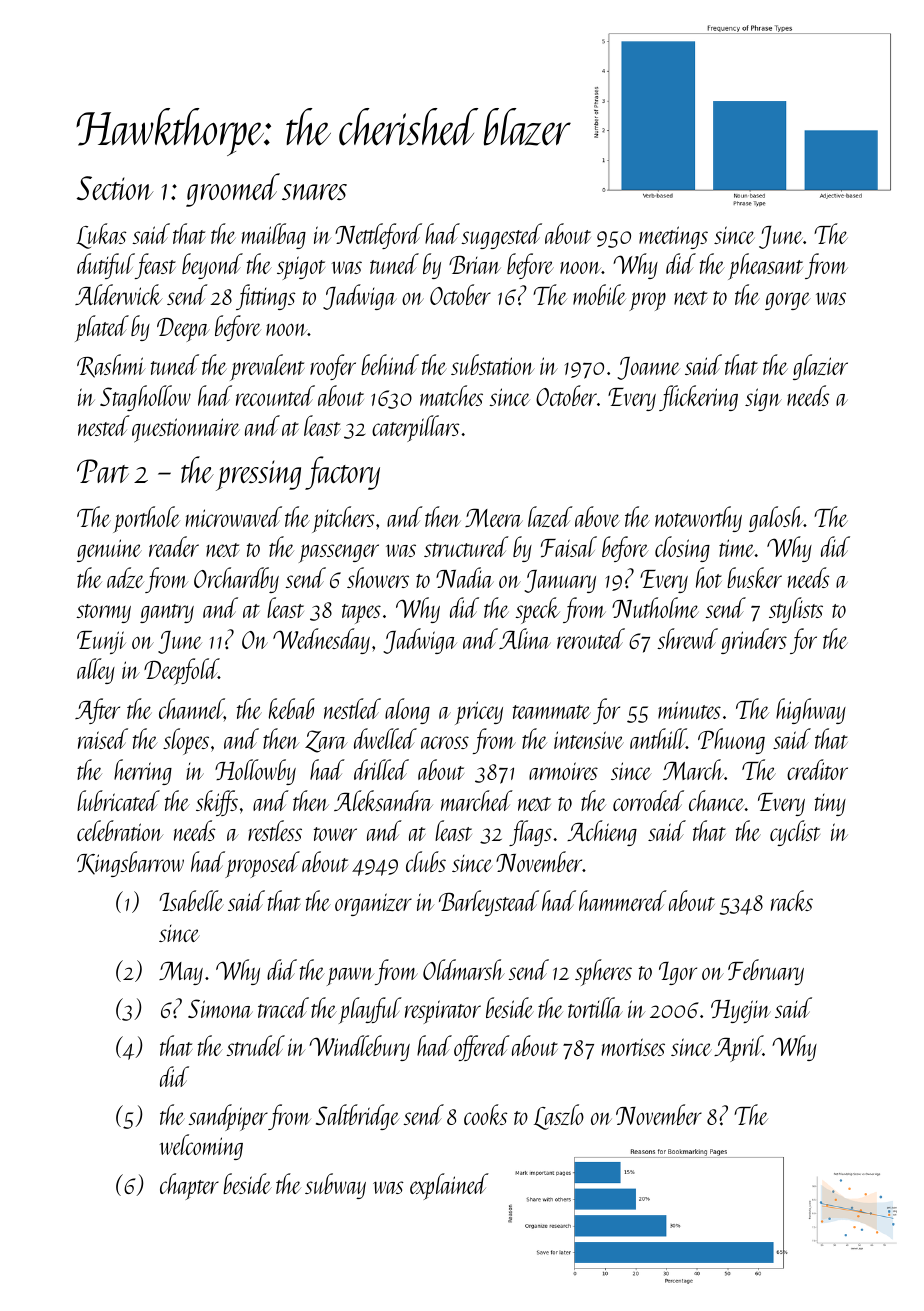 This image has height=1311, width=924. I want to click on Laszlo, so click(559, 1117).
